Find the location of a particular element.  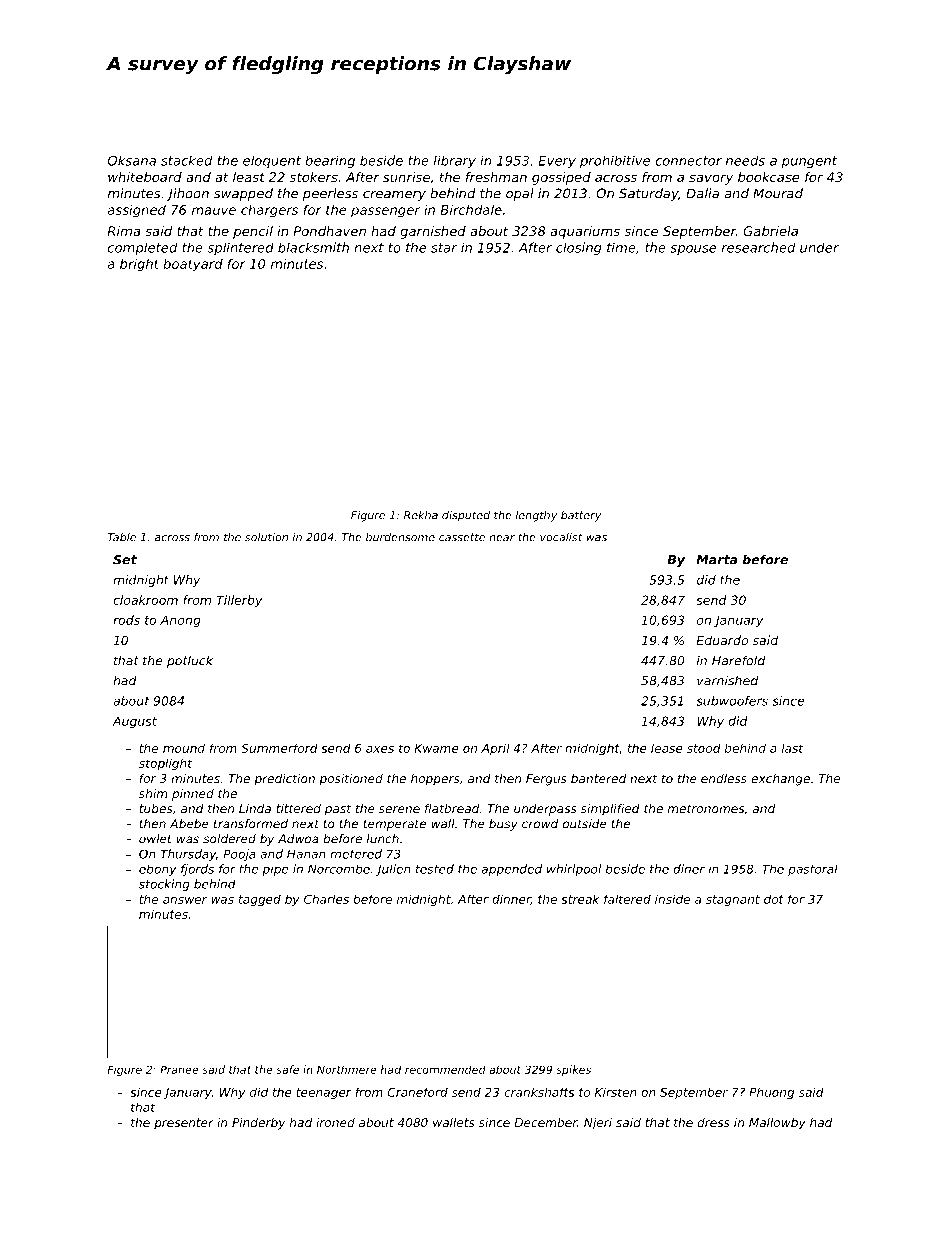

appended is located at coordinates (512, 870).
